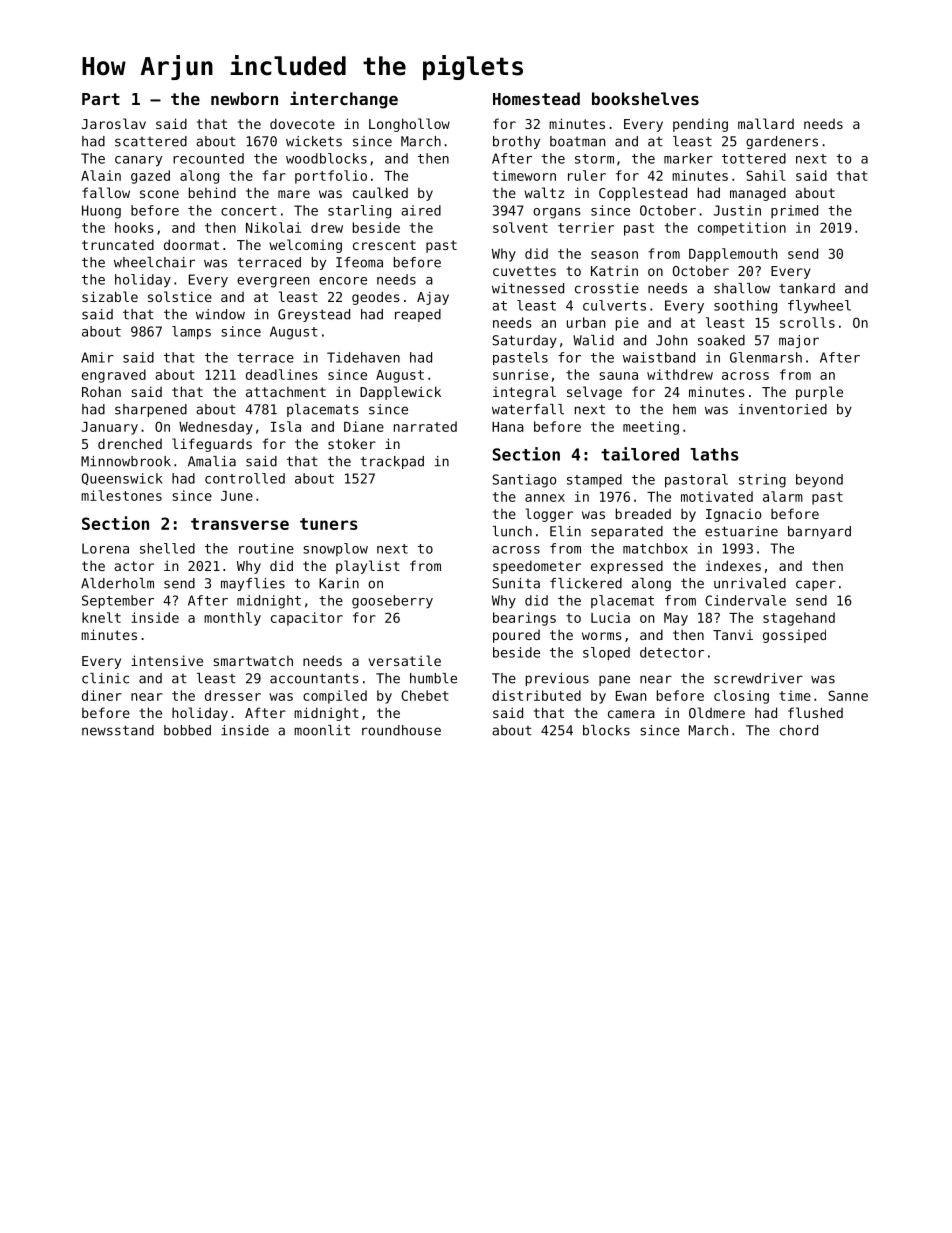 This document has width=952, height=1233. Describe the element at coordinates (557, 679) in the document. I see `previous` at that location.
